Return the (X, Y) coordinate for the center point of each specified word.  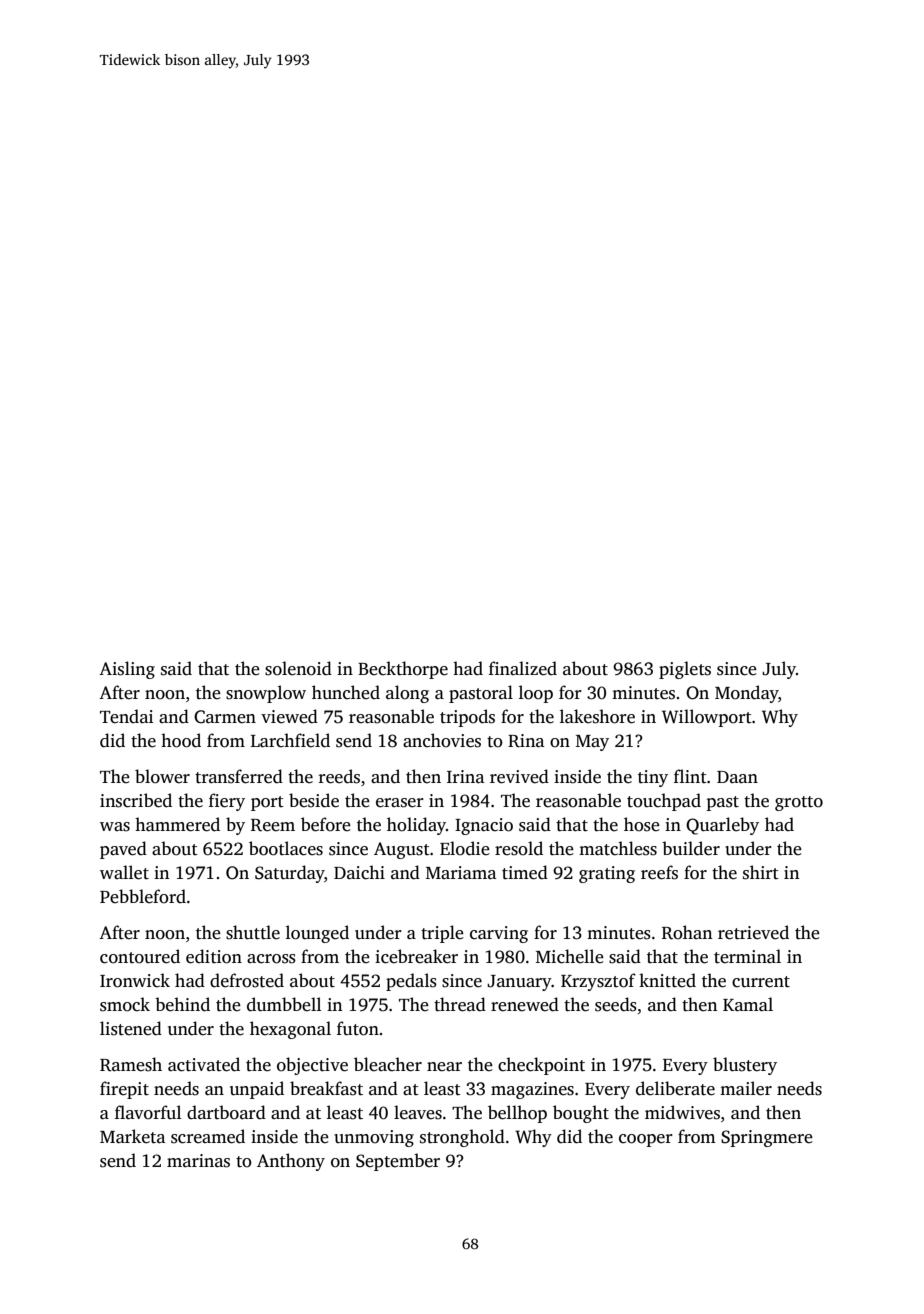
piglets (685, 670)
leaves (418, 1112)
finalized (523, 668)
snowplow (266, 694)
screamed (208, 1136)
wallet (124, 872)
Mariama (461, 872)
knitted (667, 980)
